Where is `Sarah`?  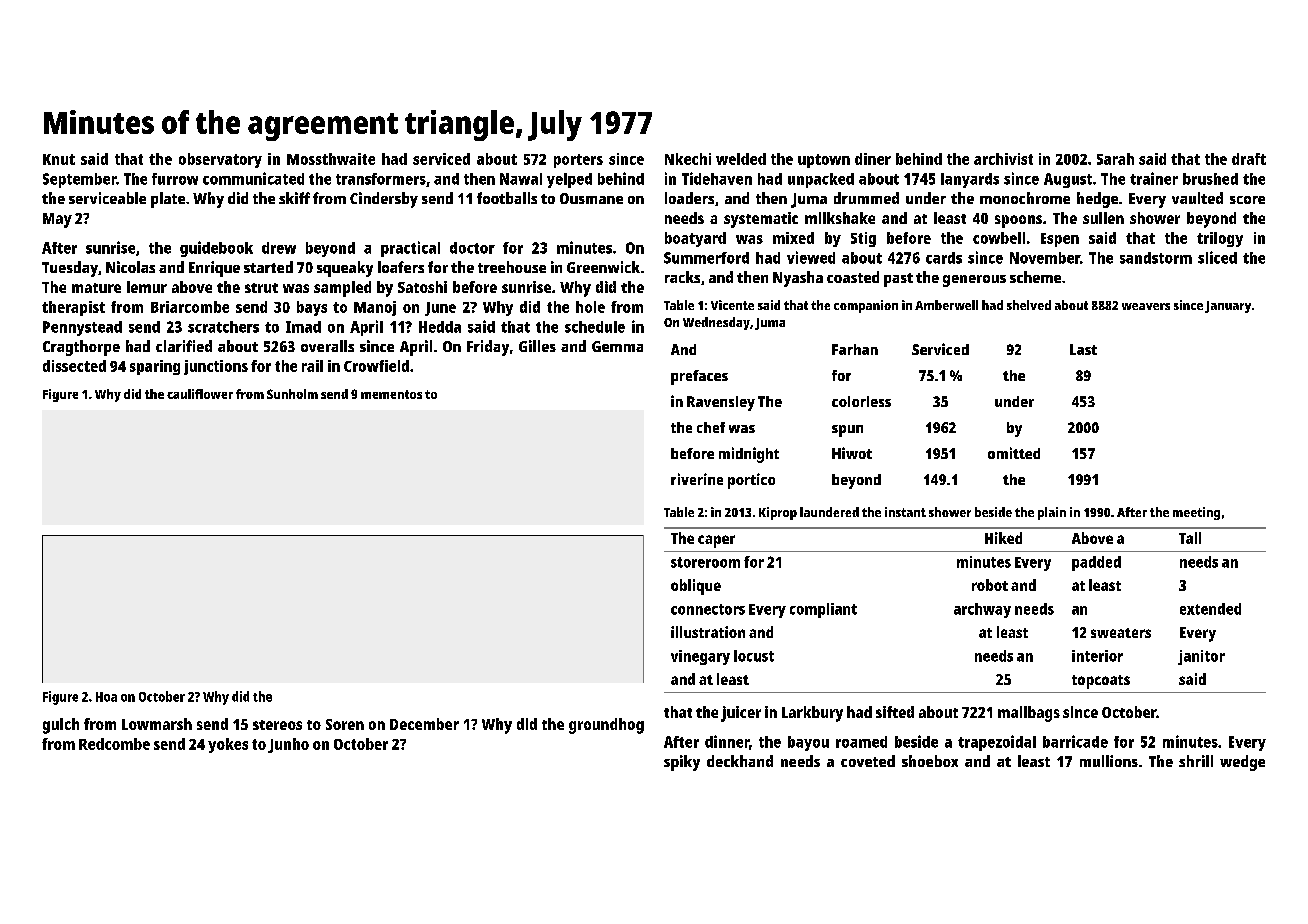 Sarah is located at coordinates (1115, 159).
